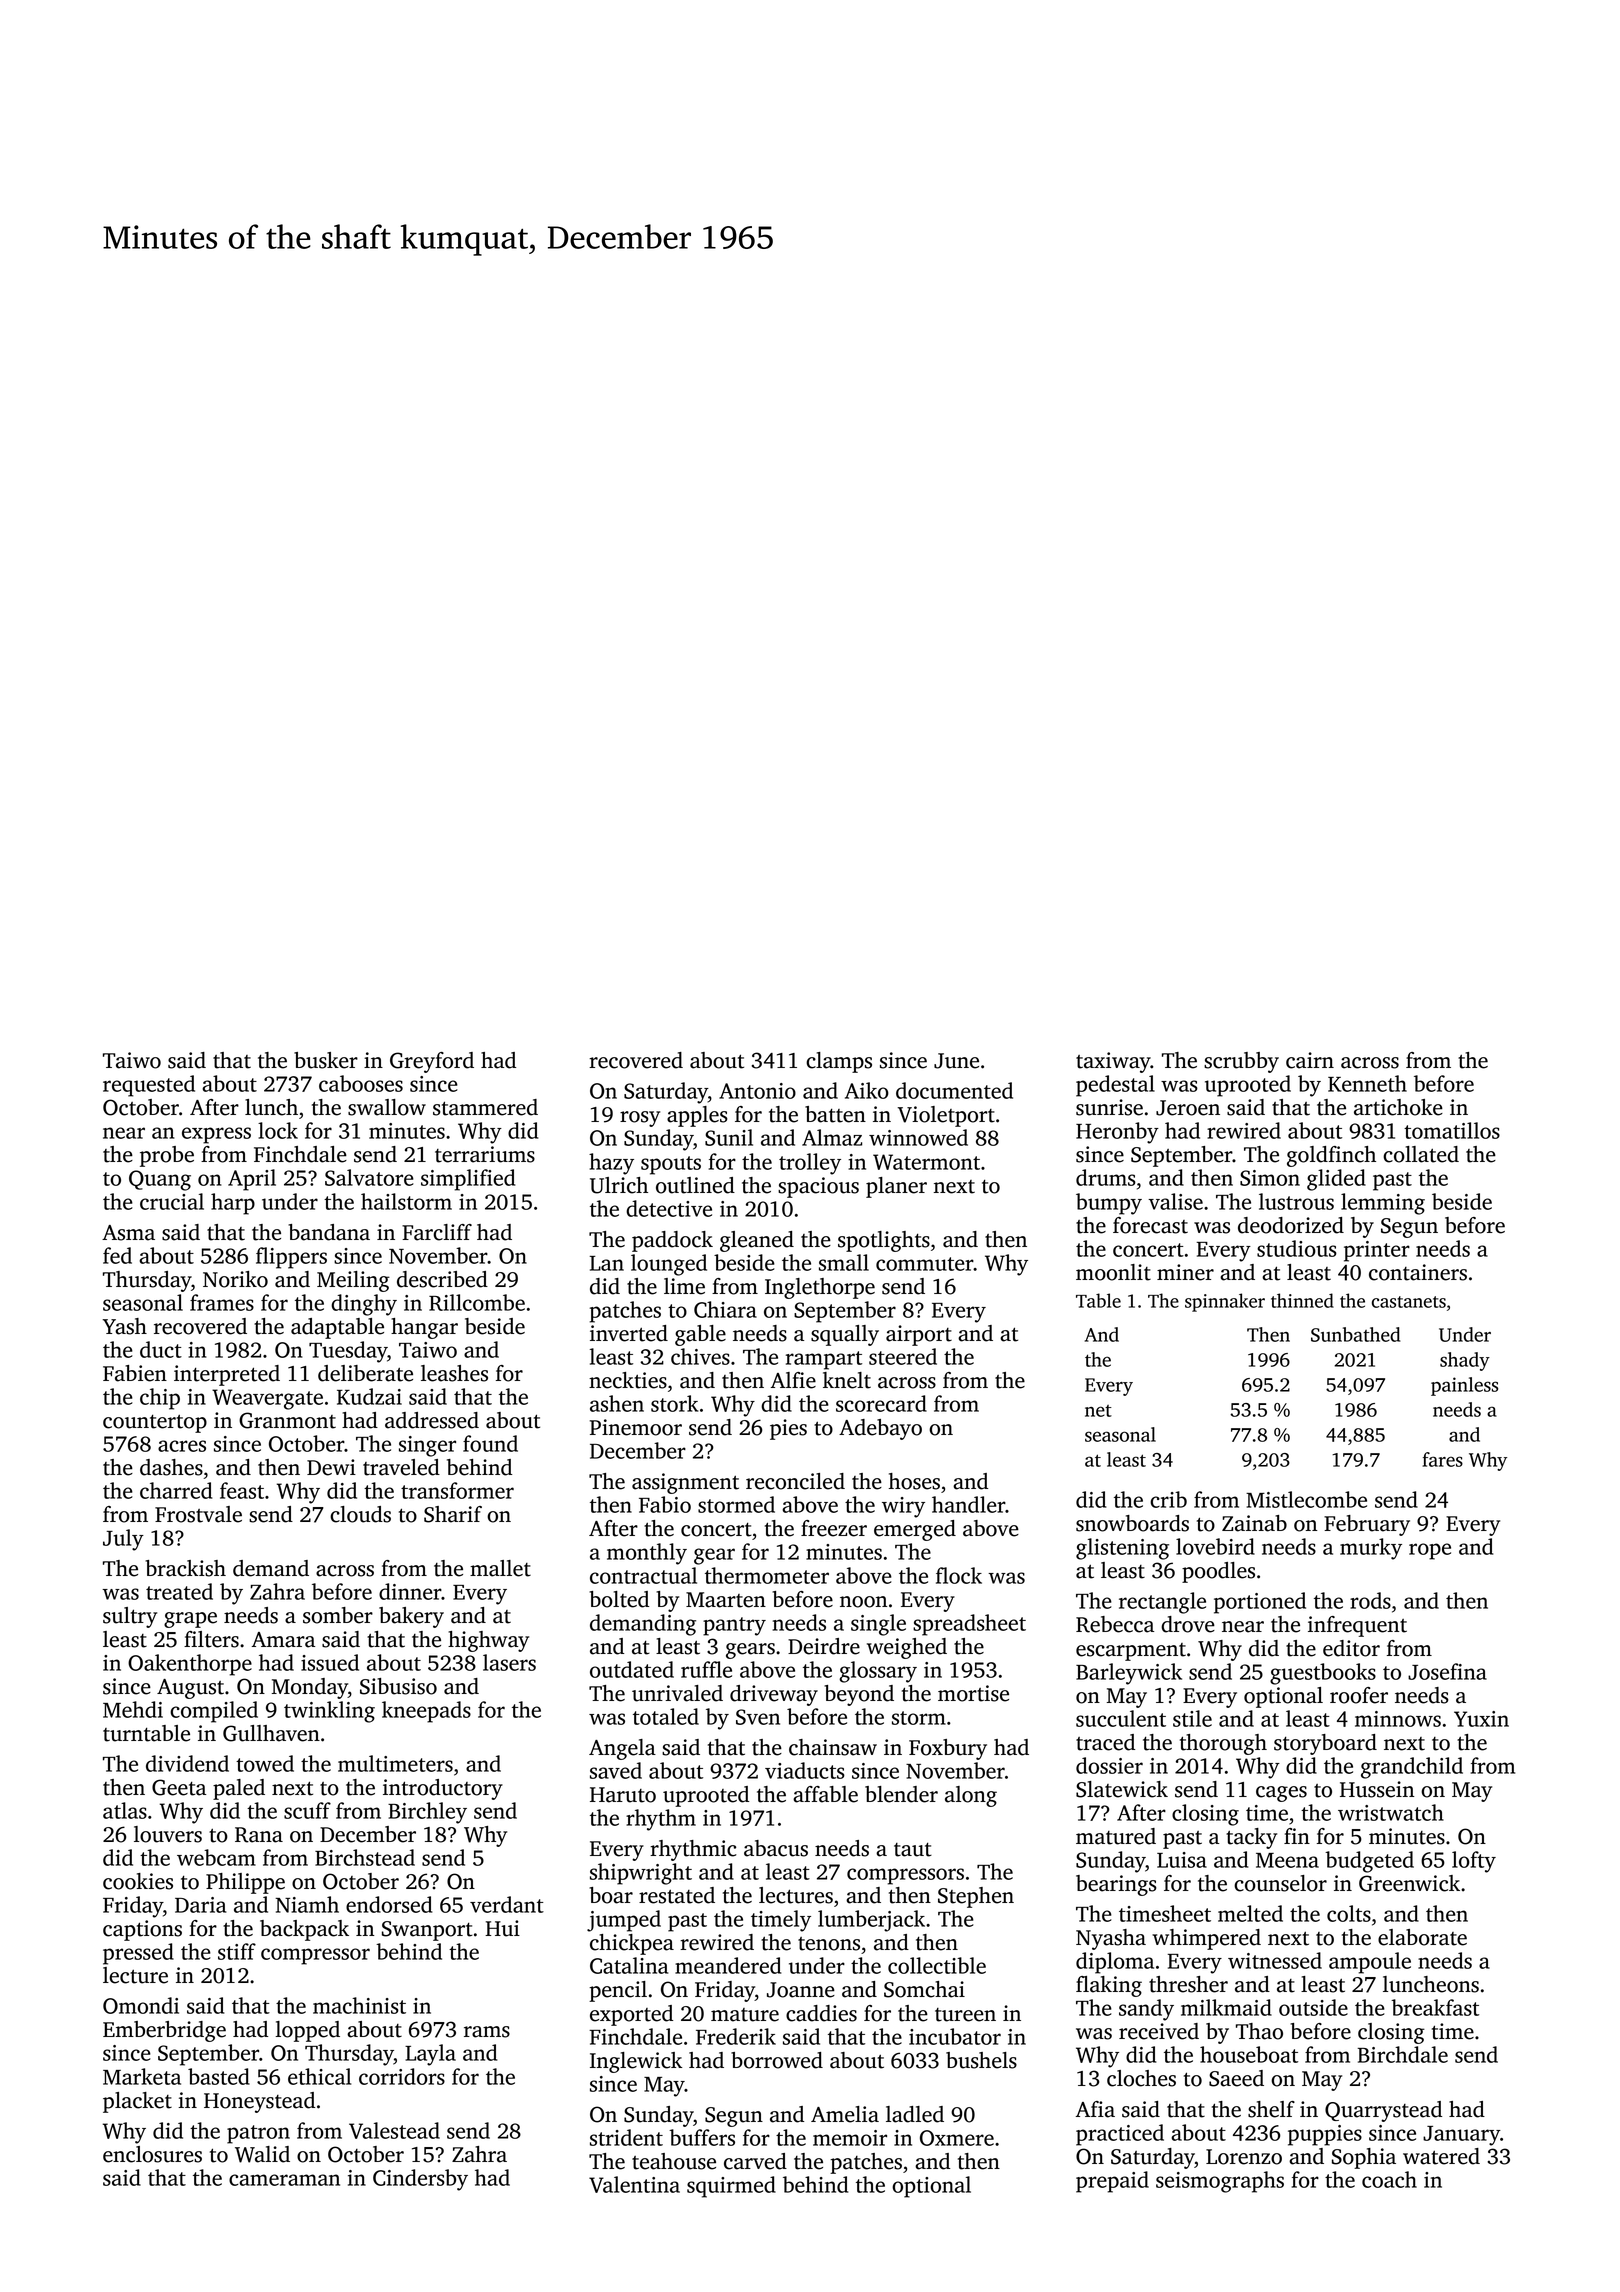 Image resolution: width=1620 pixels, height=2292 pixels. What do you see at coordinates (291, 1258) in the screenshot?
I see `flippers` at bounding box center [291, 1258].
